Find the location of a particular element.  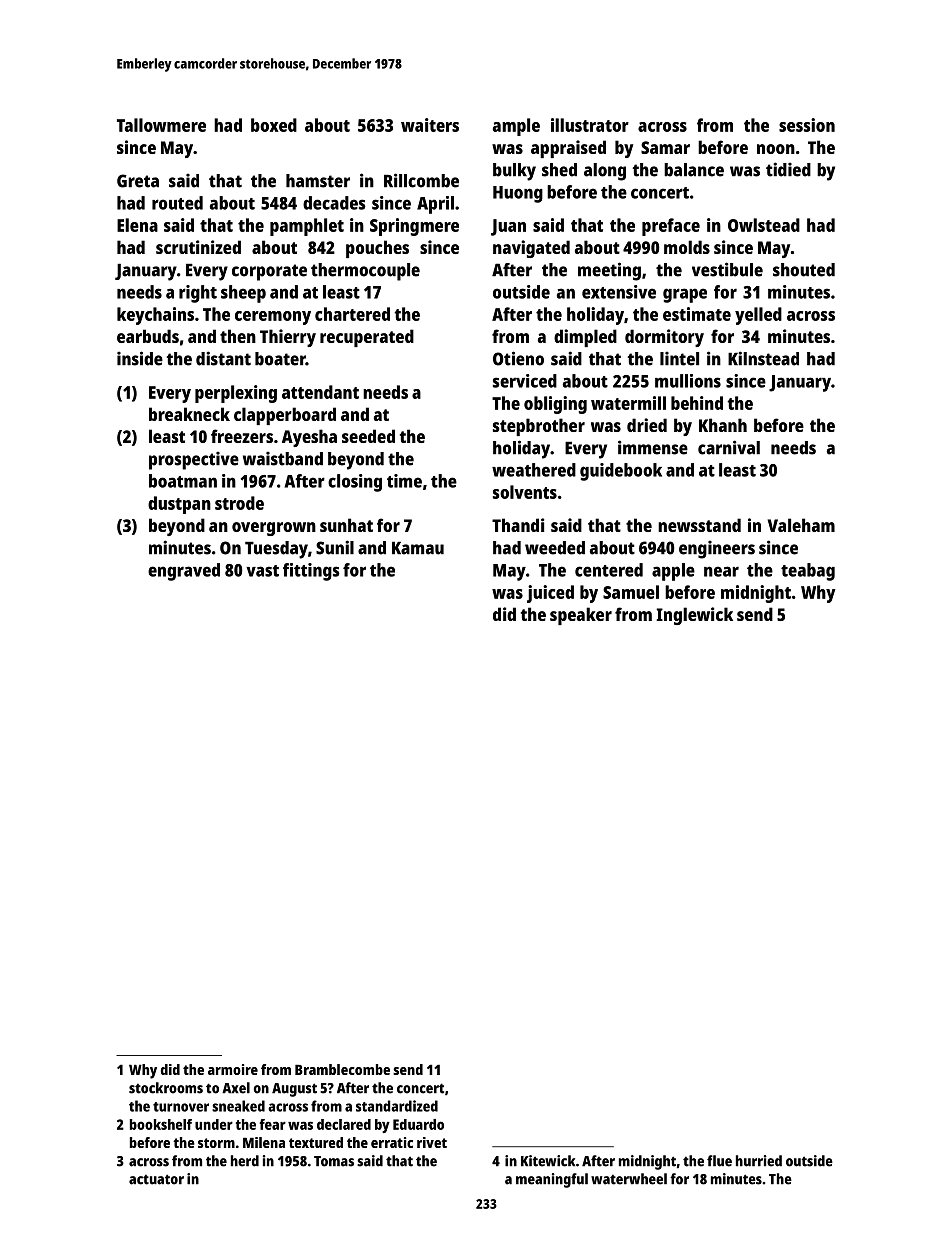

turnover is located at coordinates (181, 1107).
